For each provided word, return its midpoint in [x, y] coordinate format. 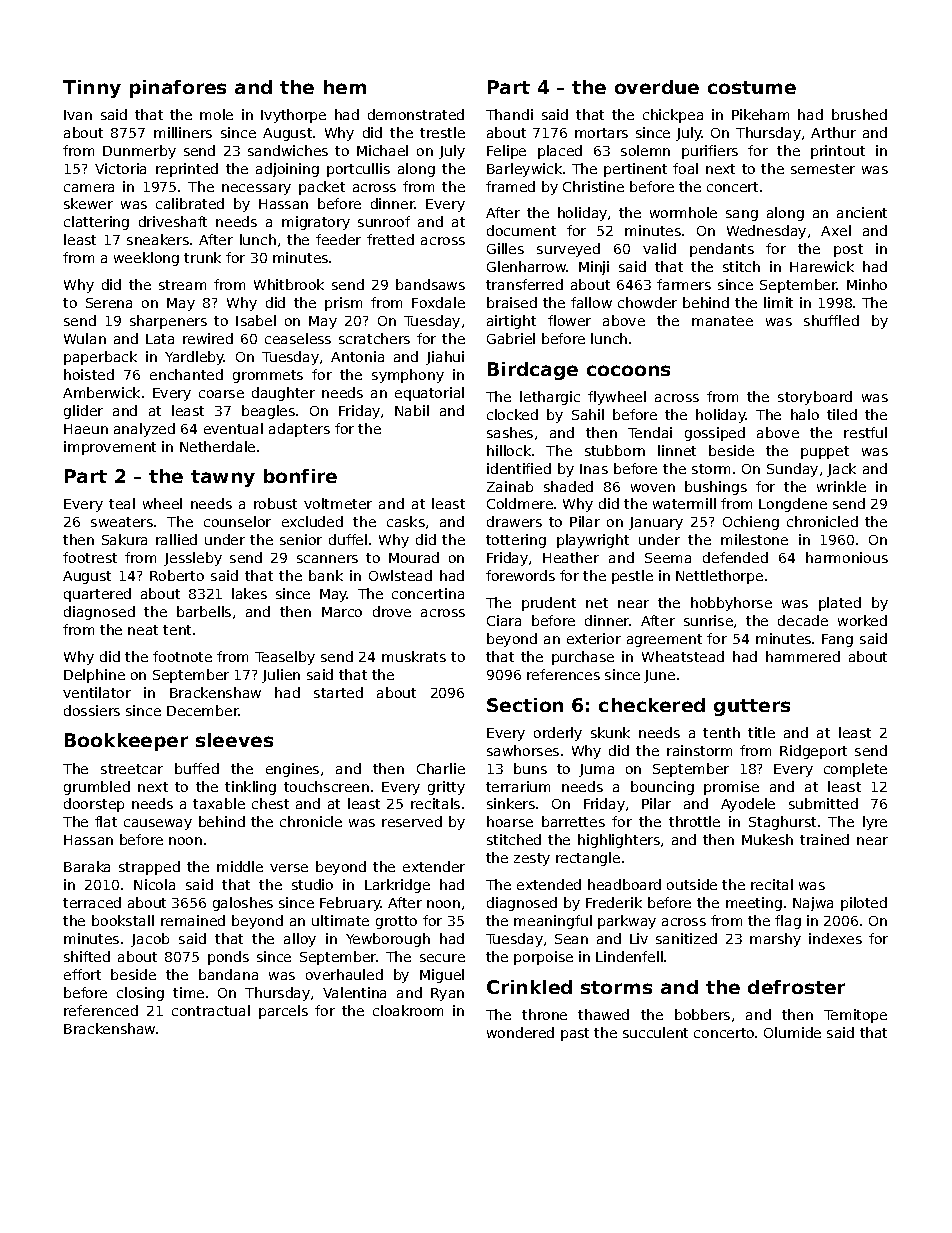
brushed [859, 114]
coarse [221, 394]
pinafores [178, 89]
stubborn [615, 450]
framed [510, 186]
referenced [101, 1010]
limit [778, 302]
